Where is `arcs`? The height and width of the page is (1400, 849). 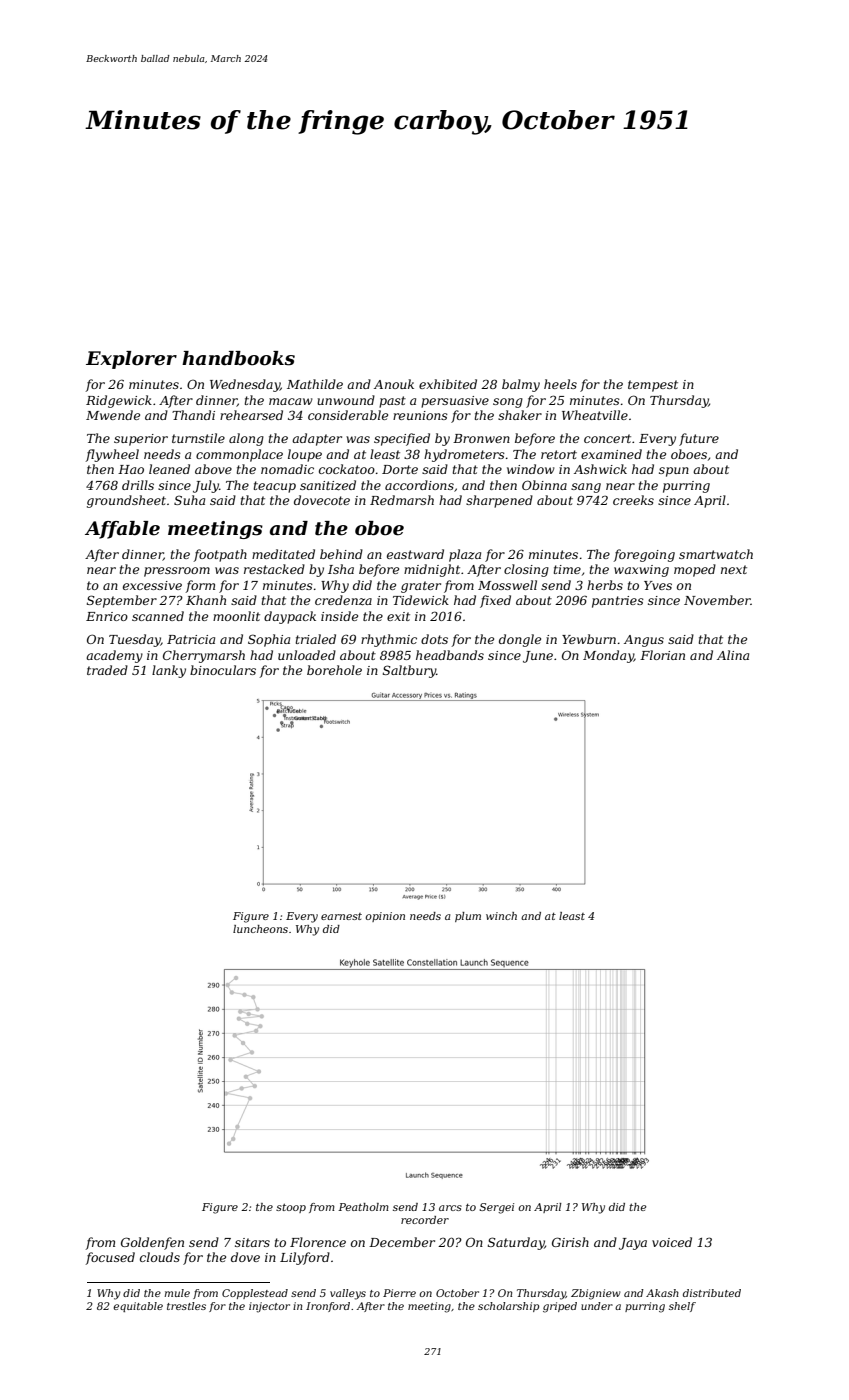 arcs is located at coordinates (450, 1208).
